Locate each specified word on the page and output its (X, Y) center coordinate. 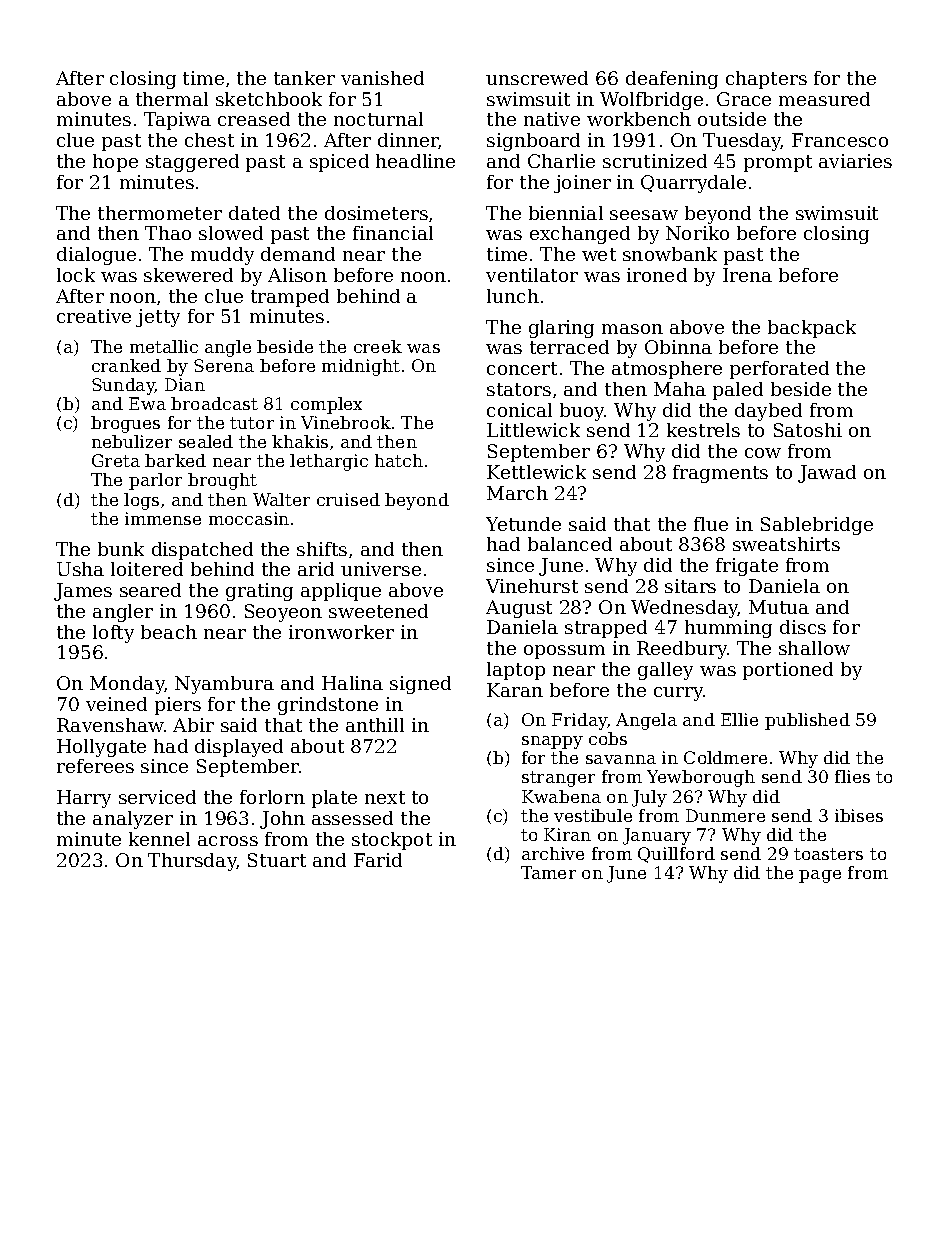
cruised (348, 499)
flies (852, 776)
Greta (116, 460)
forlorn (272, 797)
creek (378, 346)
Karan (515, 690)
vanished (382, 78)
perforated (779, 370)
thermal (172, 99)
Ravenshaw (110, 725)
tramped (290, 298)
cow (763, 453)
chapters (766, 80)
